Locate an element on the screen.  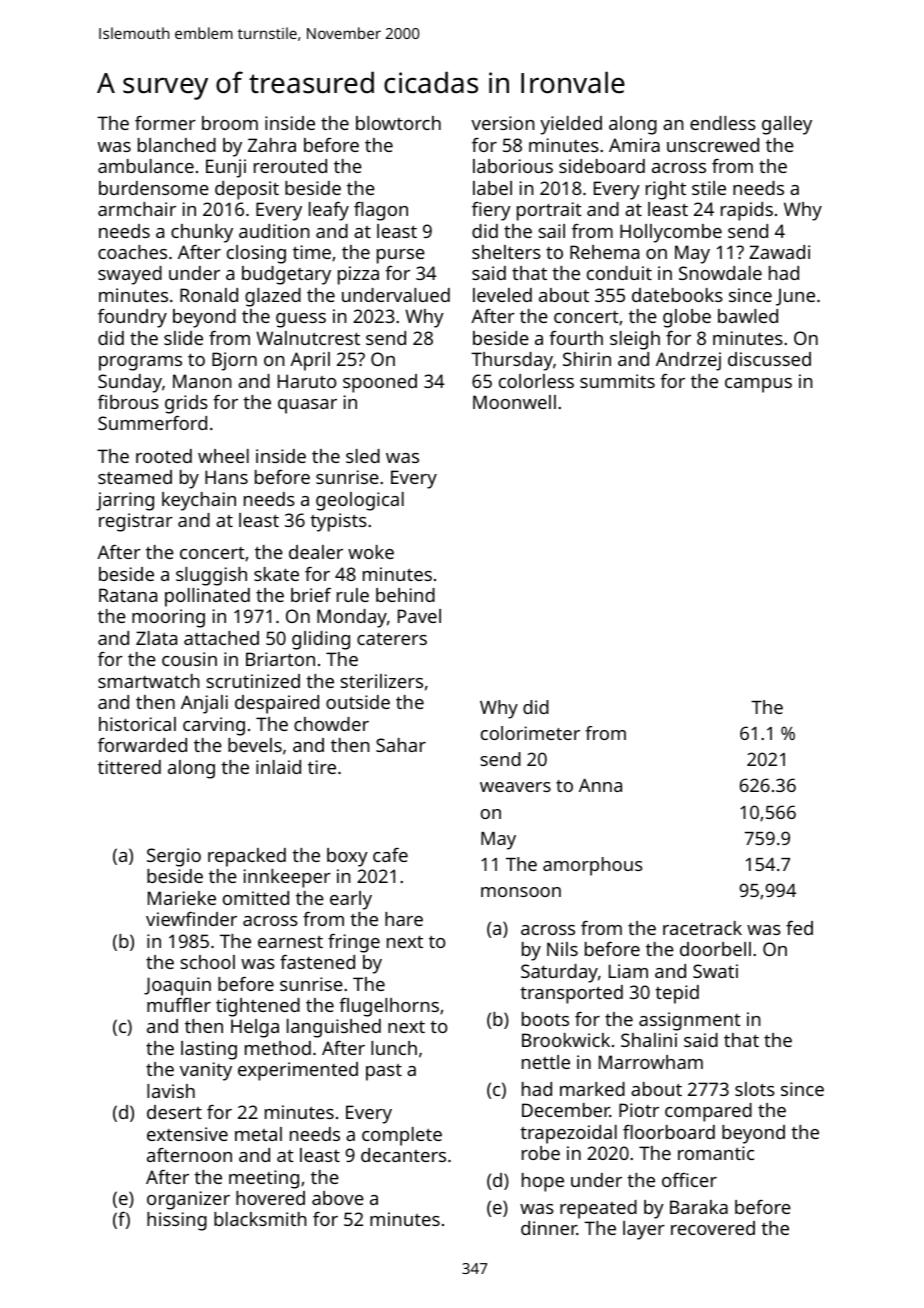
Ratana is located at coordinates (128, 595).
